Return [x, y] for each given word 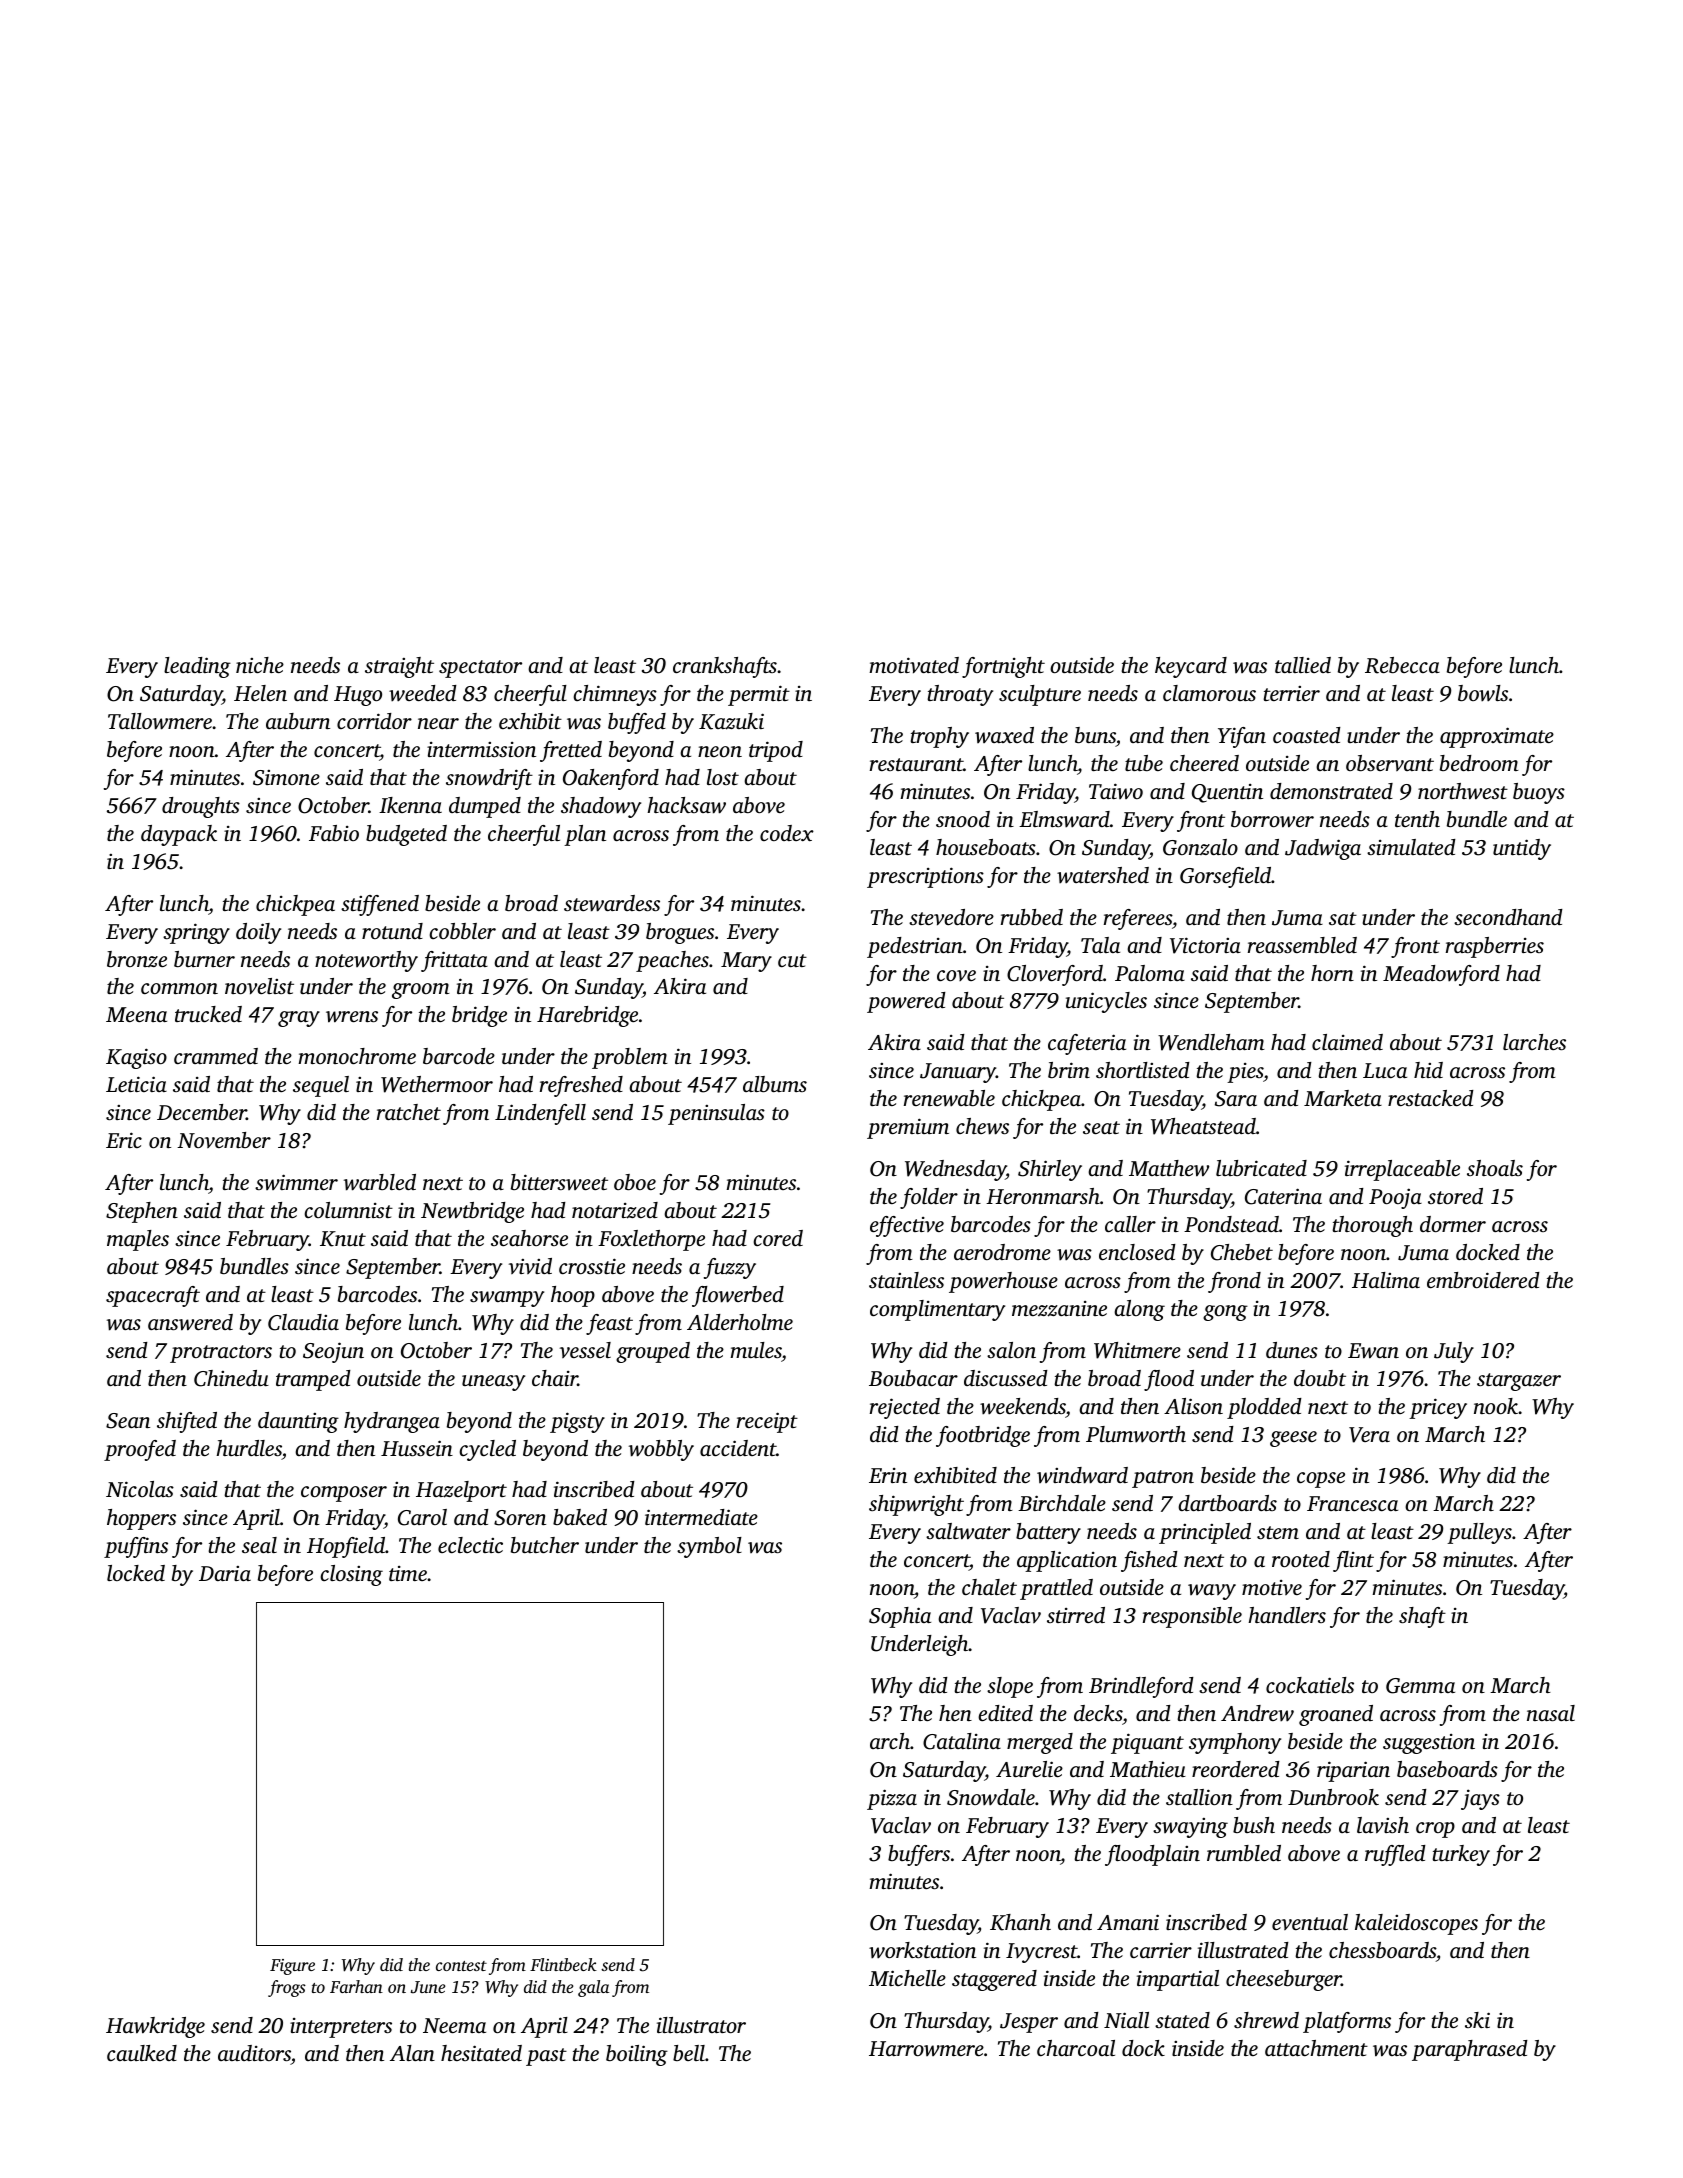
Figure [292, 1967]
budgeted [406, 835]
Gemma [1420, 1686]
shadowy [601, 807]
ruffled [1395, 1855]
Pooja [1395, 1198]
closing [351, 1575]
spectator [480, 669]
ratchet [409, 1112]
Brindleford [1141, 1687]
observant [1390, 763]
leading [197, 667]
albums [775, 1084]
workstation [922, 1950]
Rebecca [1402, 665]
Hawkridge [155, 2027]
